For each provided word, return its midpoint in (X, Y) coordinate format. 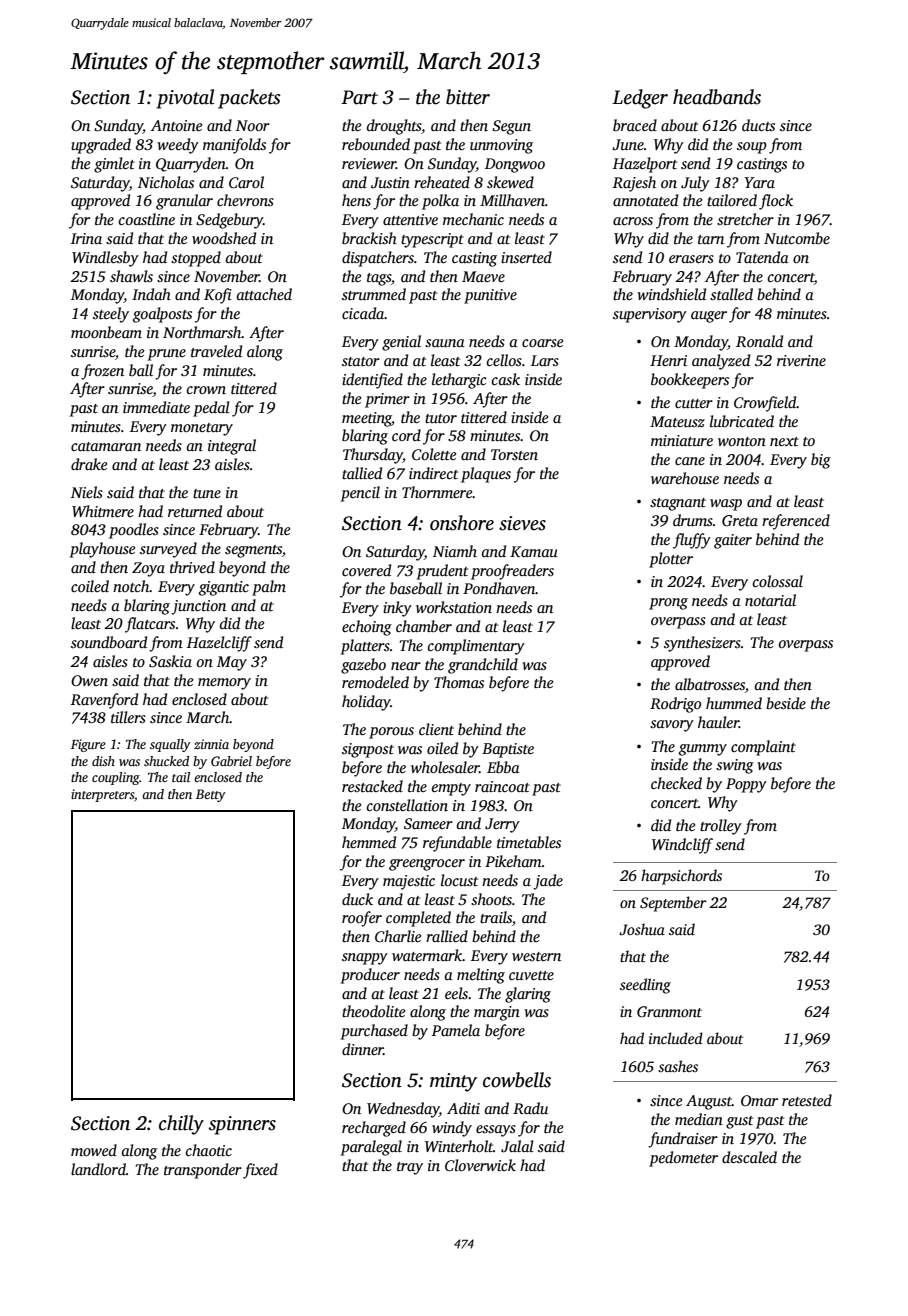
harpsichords (681, 877)
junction (198, 607)
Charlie (398, 936)
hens (356, 200)
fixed (260, 1171)
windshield (671, 294)
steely (111, 315)
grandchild (483, 666)
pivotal (185, 99)
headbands (717, 97)
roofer (362, 919)
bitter (468, 97)
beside (786, 703)
